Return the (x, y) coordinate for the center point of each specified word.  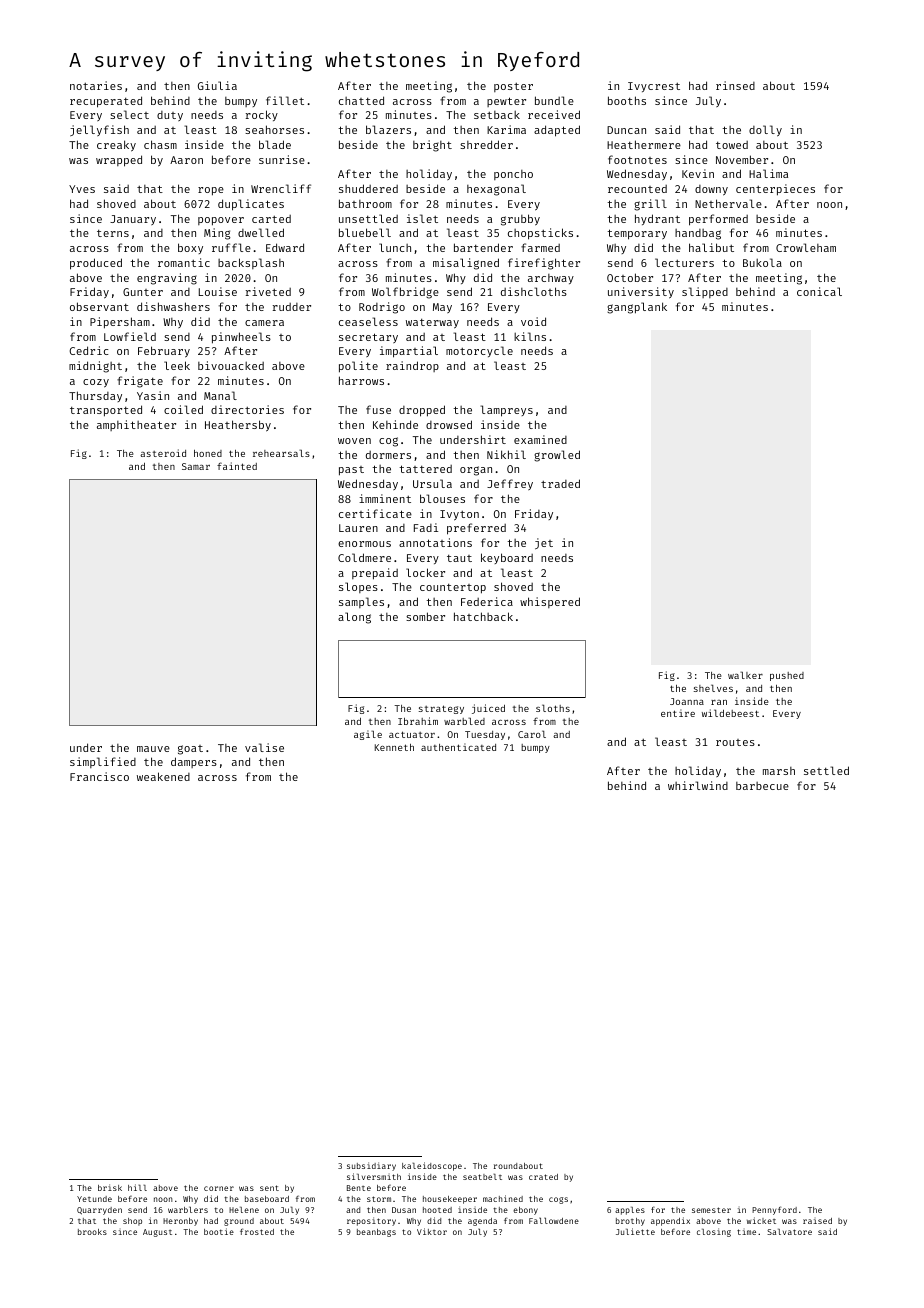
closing (714, 1232)
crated (543, 1177)
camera (264, 323)
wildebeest (730, 713)
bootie (219, 1231)
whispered (550, 602)
